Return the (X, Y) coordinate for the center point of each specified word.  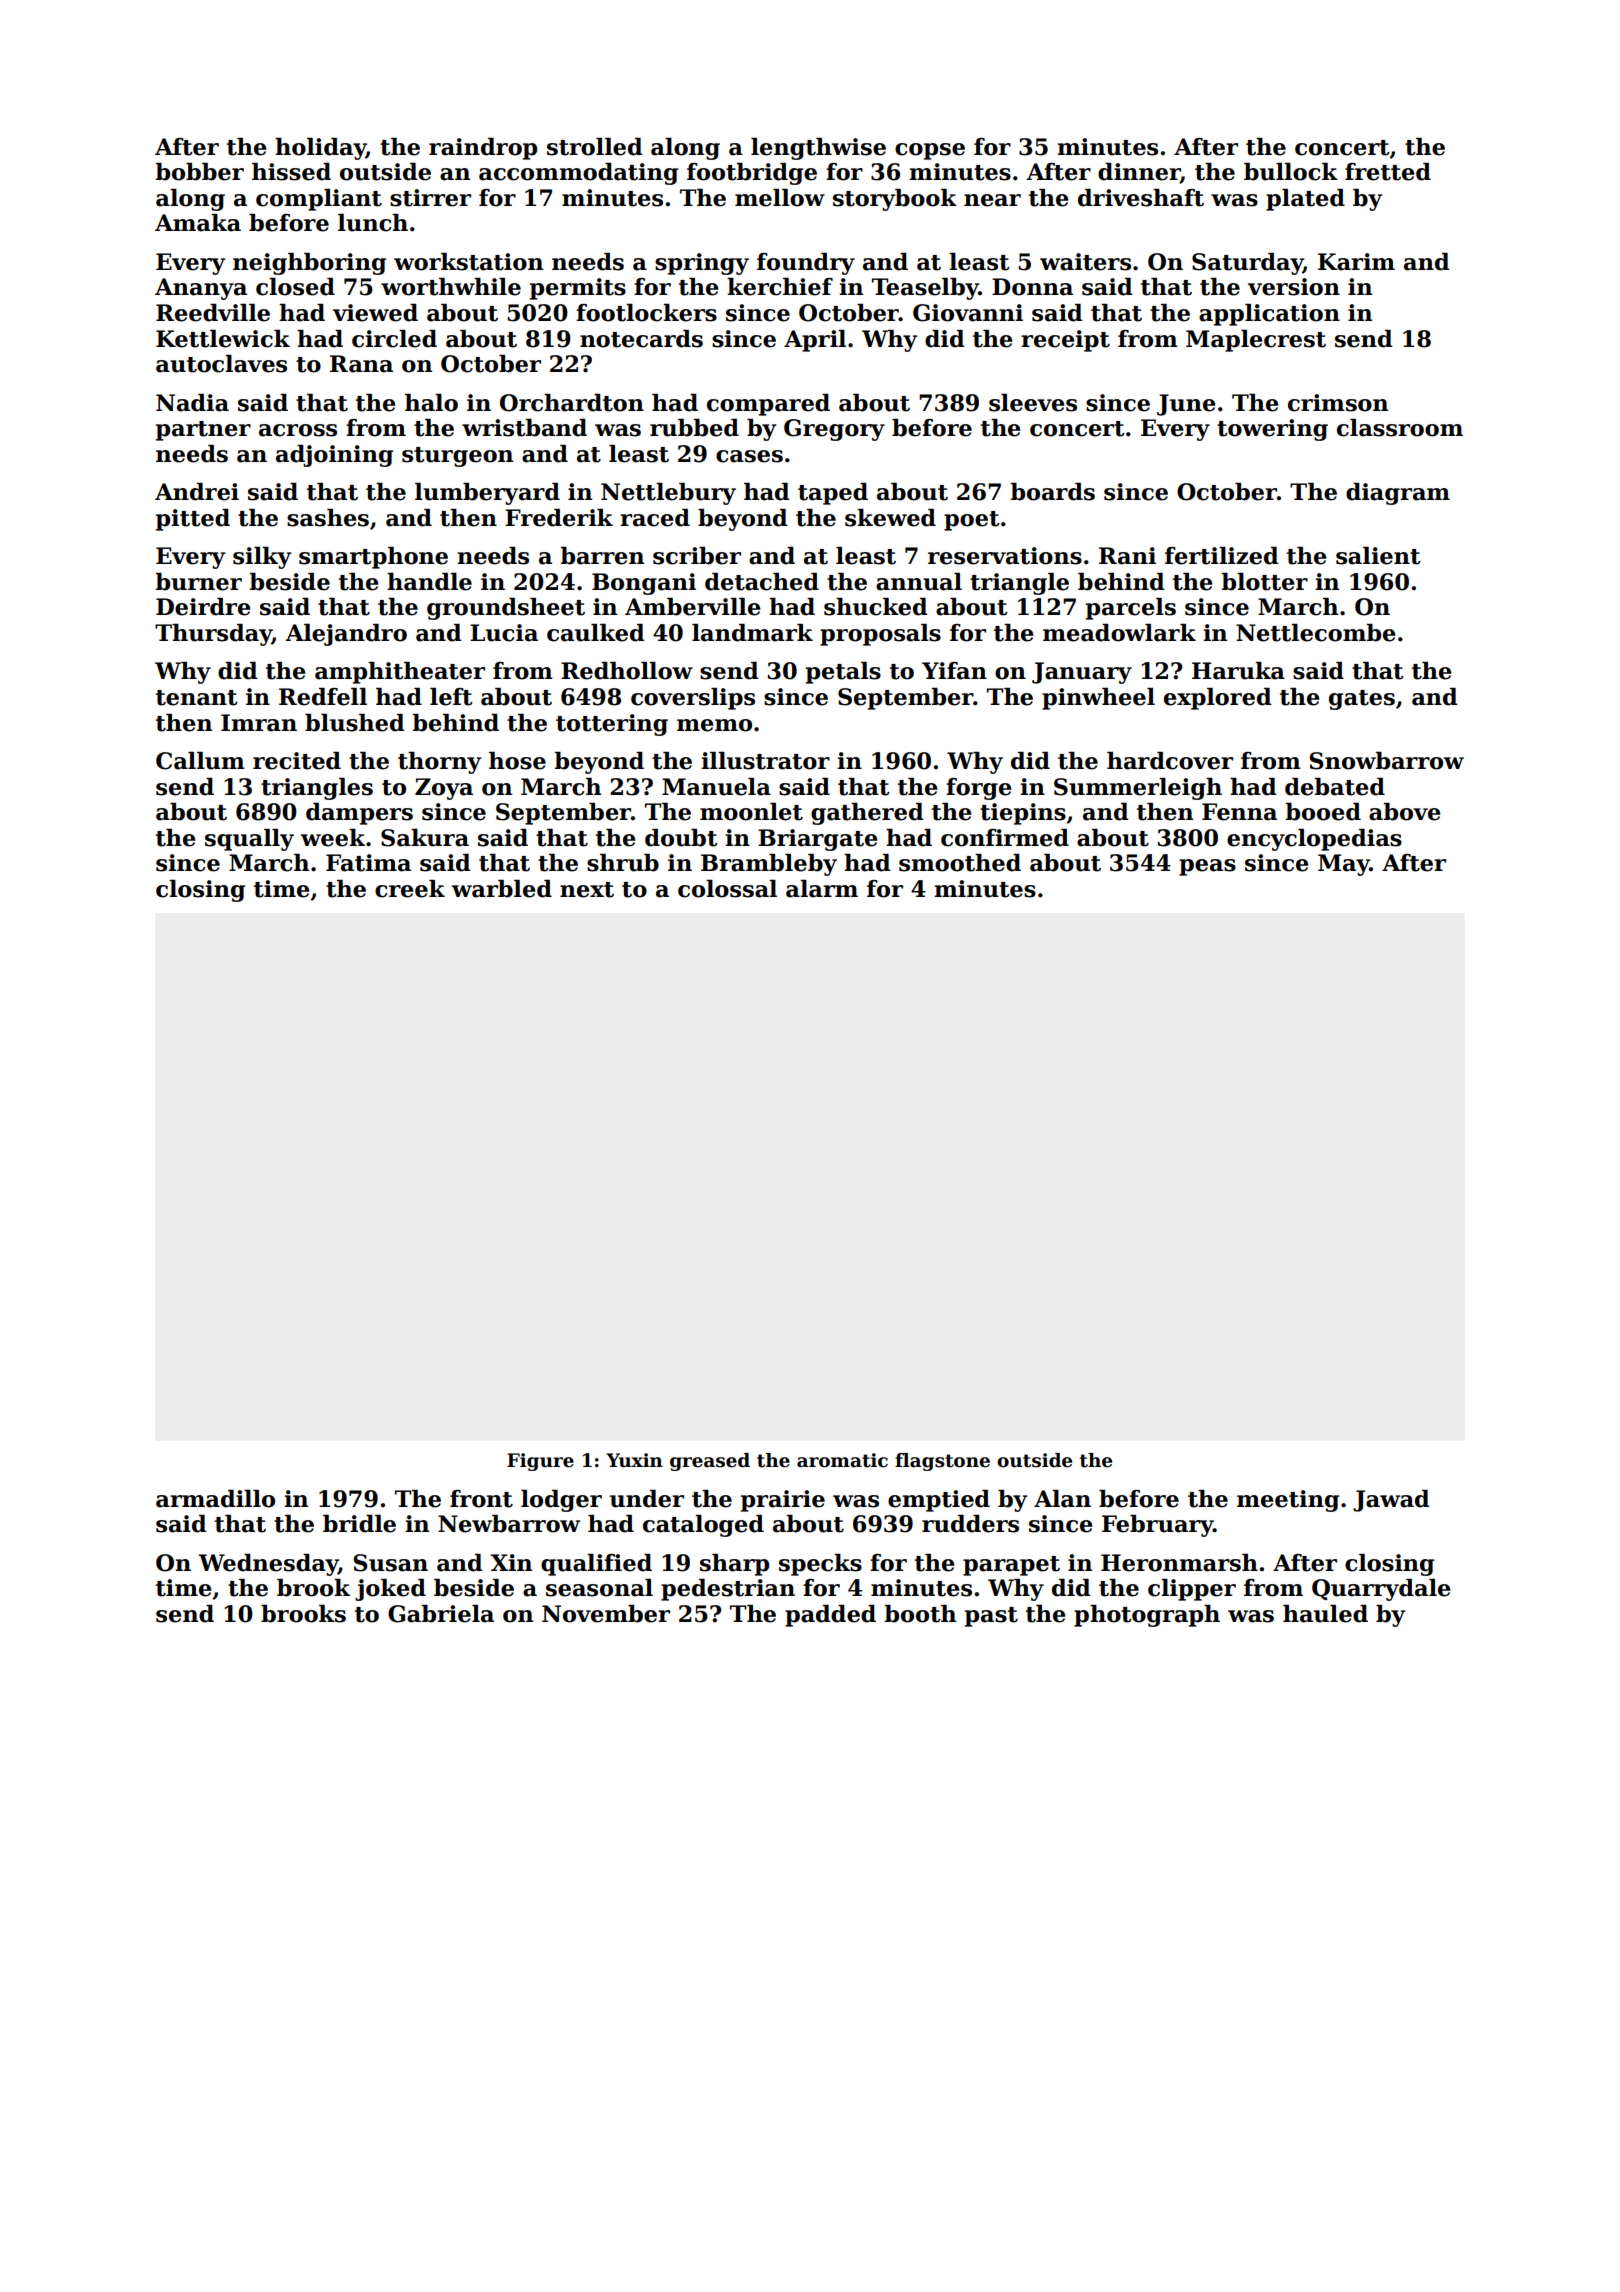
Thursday (213, 635)
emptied (939, 1501)
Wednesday (268, 1565)
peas (1207, 867)
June (1186, 405)
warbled (502, 889)
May (1344, 865)
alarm (822, 889)
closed (295, 287)
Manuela (716, 787)
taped (833, 494)
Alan (1062, 1499)
